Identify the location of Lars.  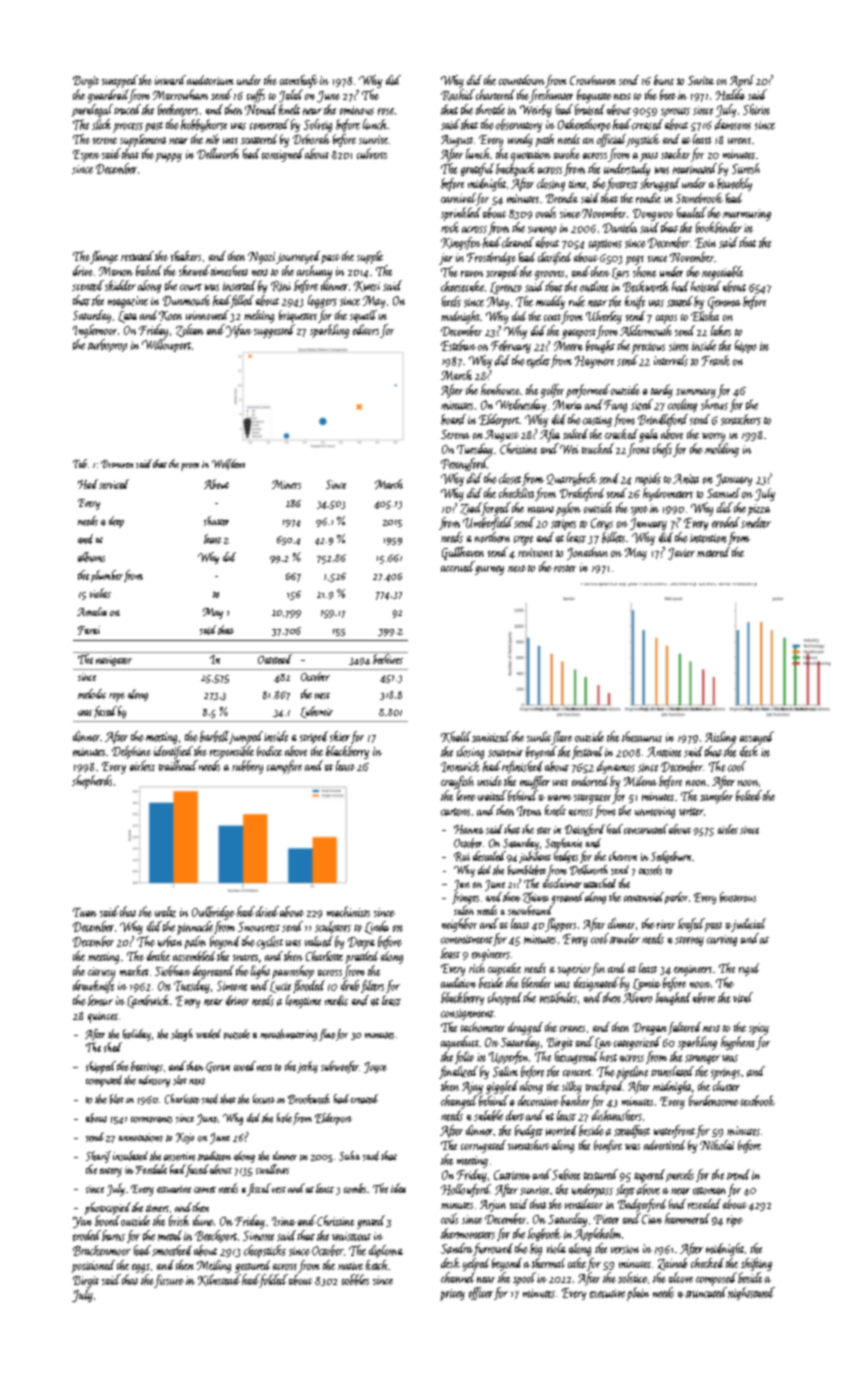
(620, 273).
